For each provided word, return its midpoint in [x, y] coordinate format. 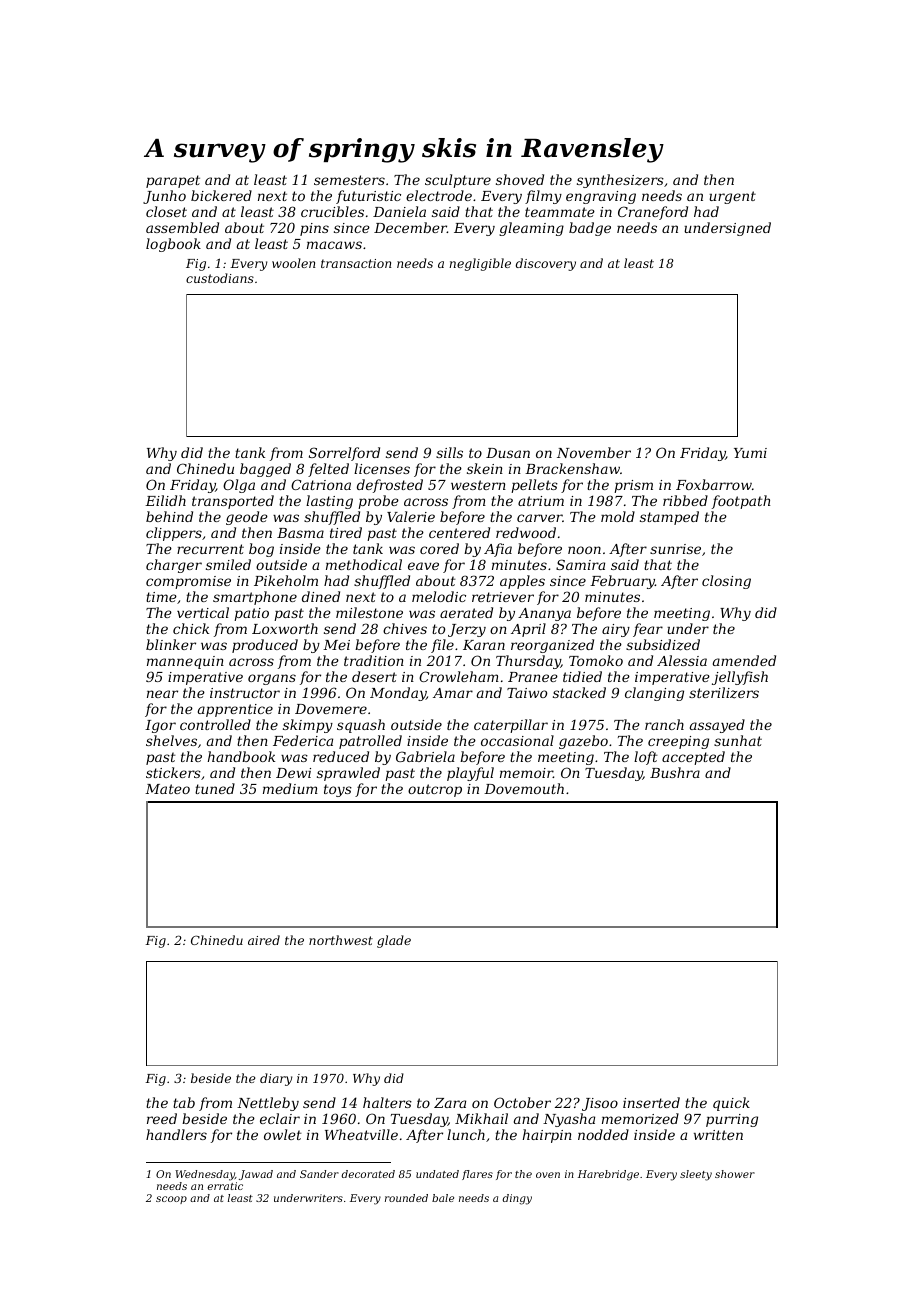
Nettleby [268, 1104]
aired [264, 940]
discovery [546, 264]
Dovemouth [524, 788]
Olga [239, 486]
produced [265, 646]
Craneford [653, 213]
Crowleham [459, 676]
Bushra [675, 772]
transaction [356, 263]
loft [646, 758]
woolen [293, 263]
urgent [732, 197]
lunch [466, 1134]
